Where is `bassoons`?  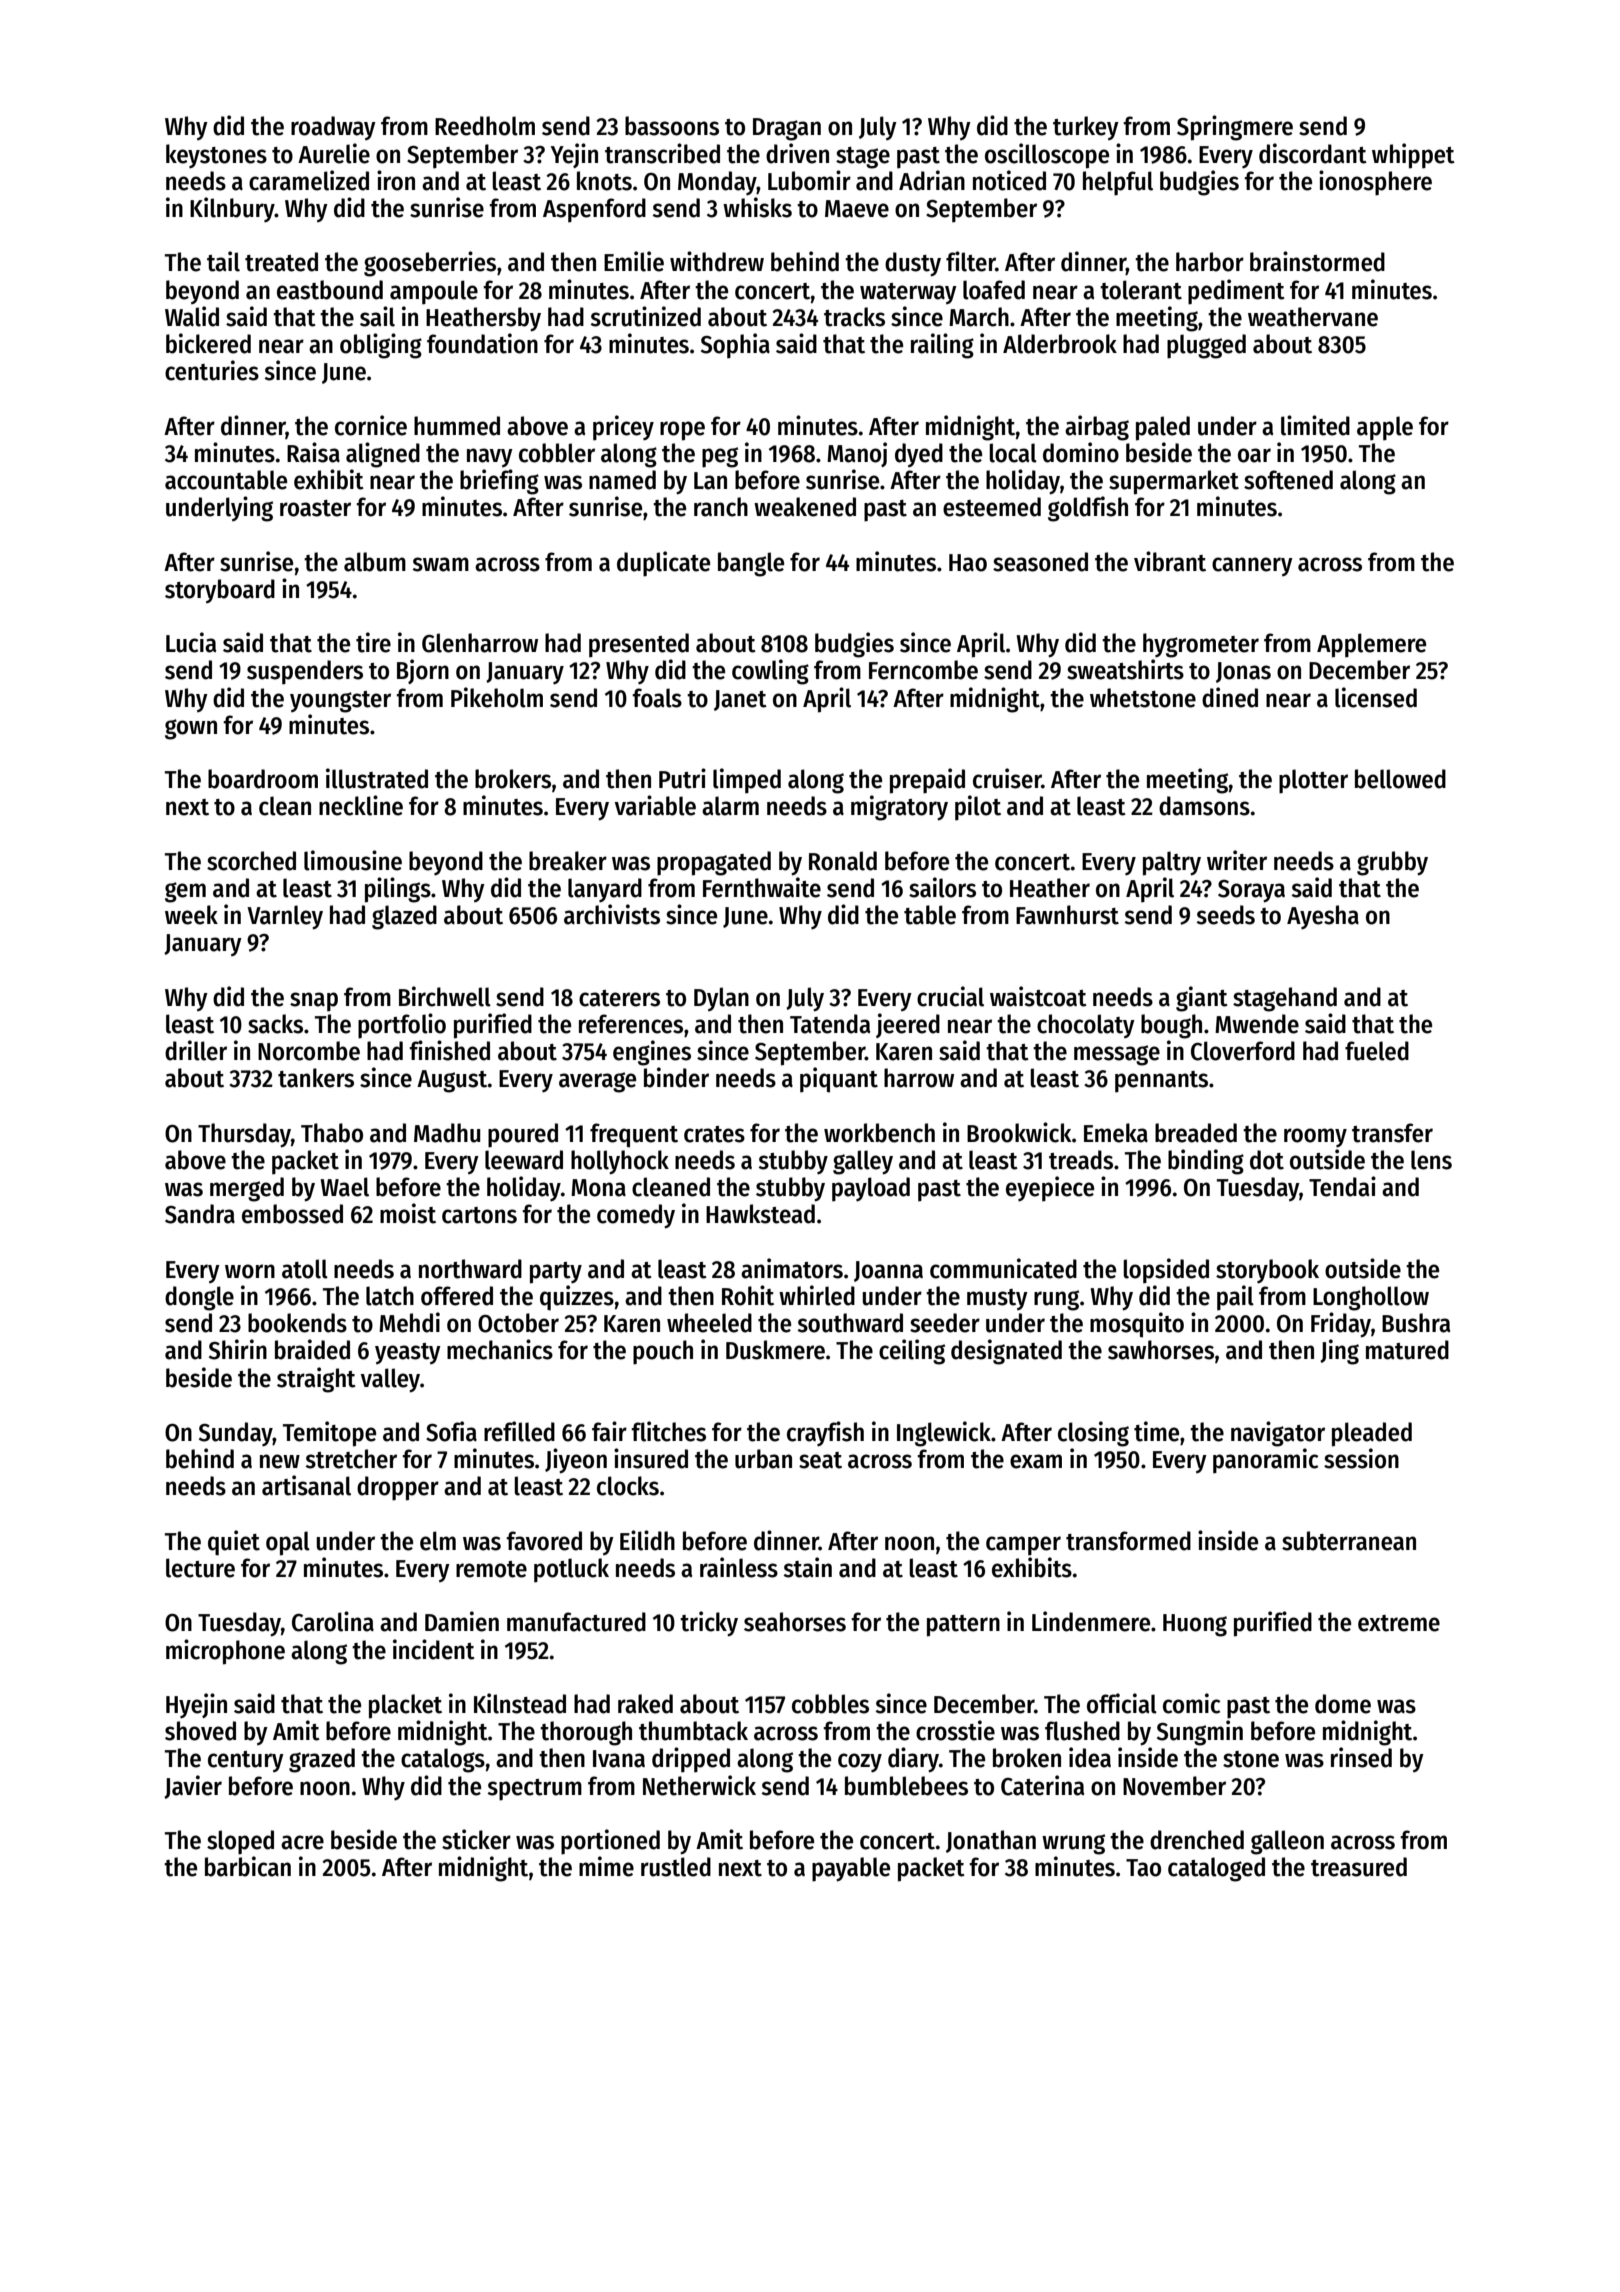 bassoons is located at coordinates (672, 126).
